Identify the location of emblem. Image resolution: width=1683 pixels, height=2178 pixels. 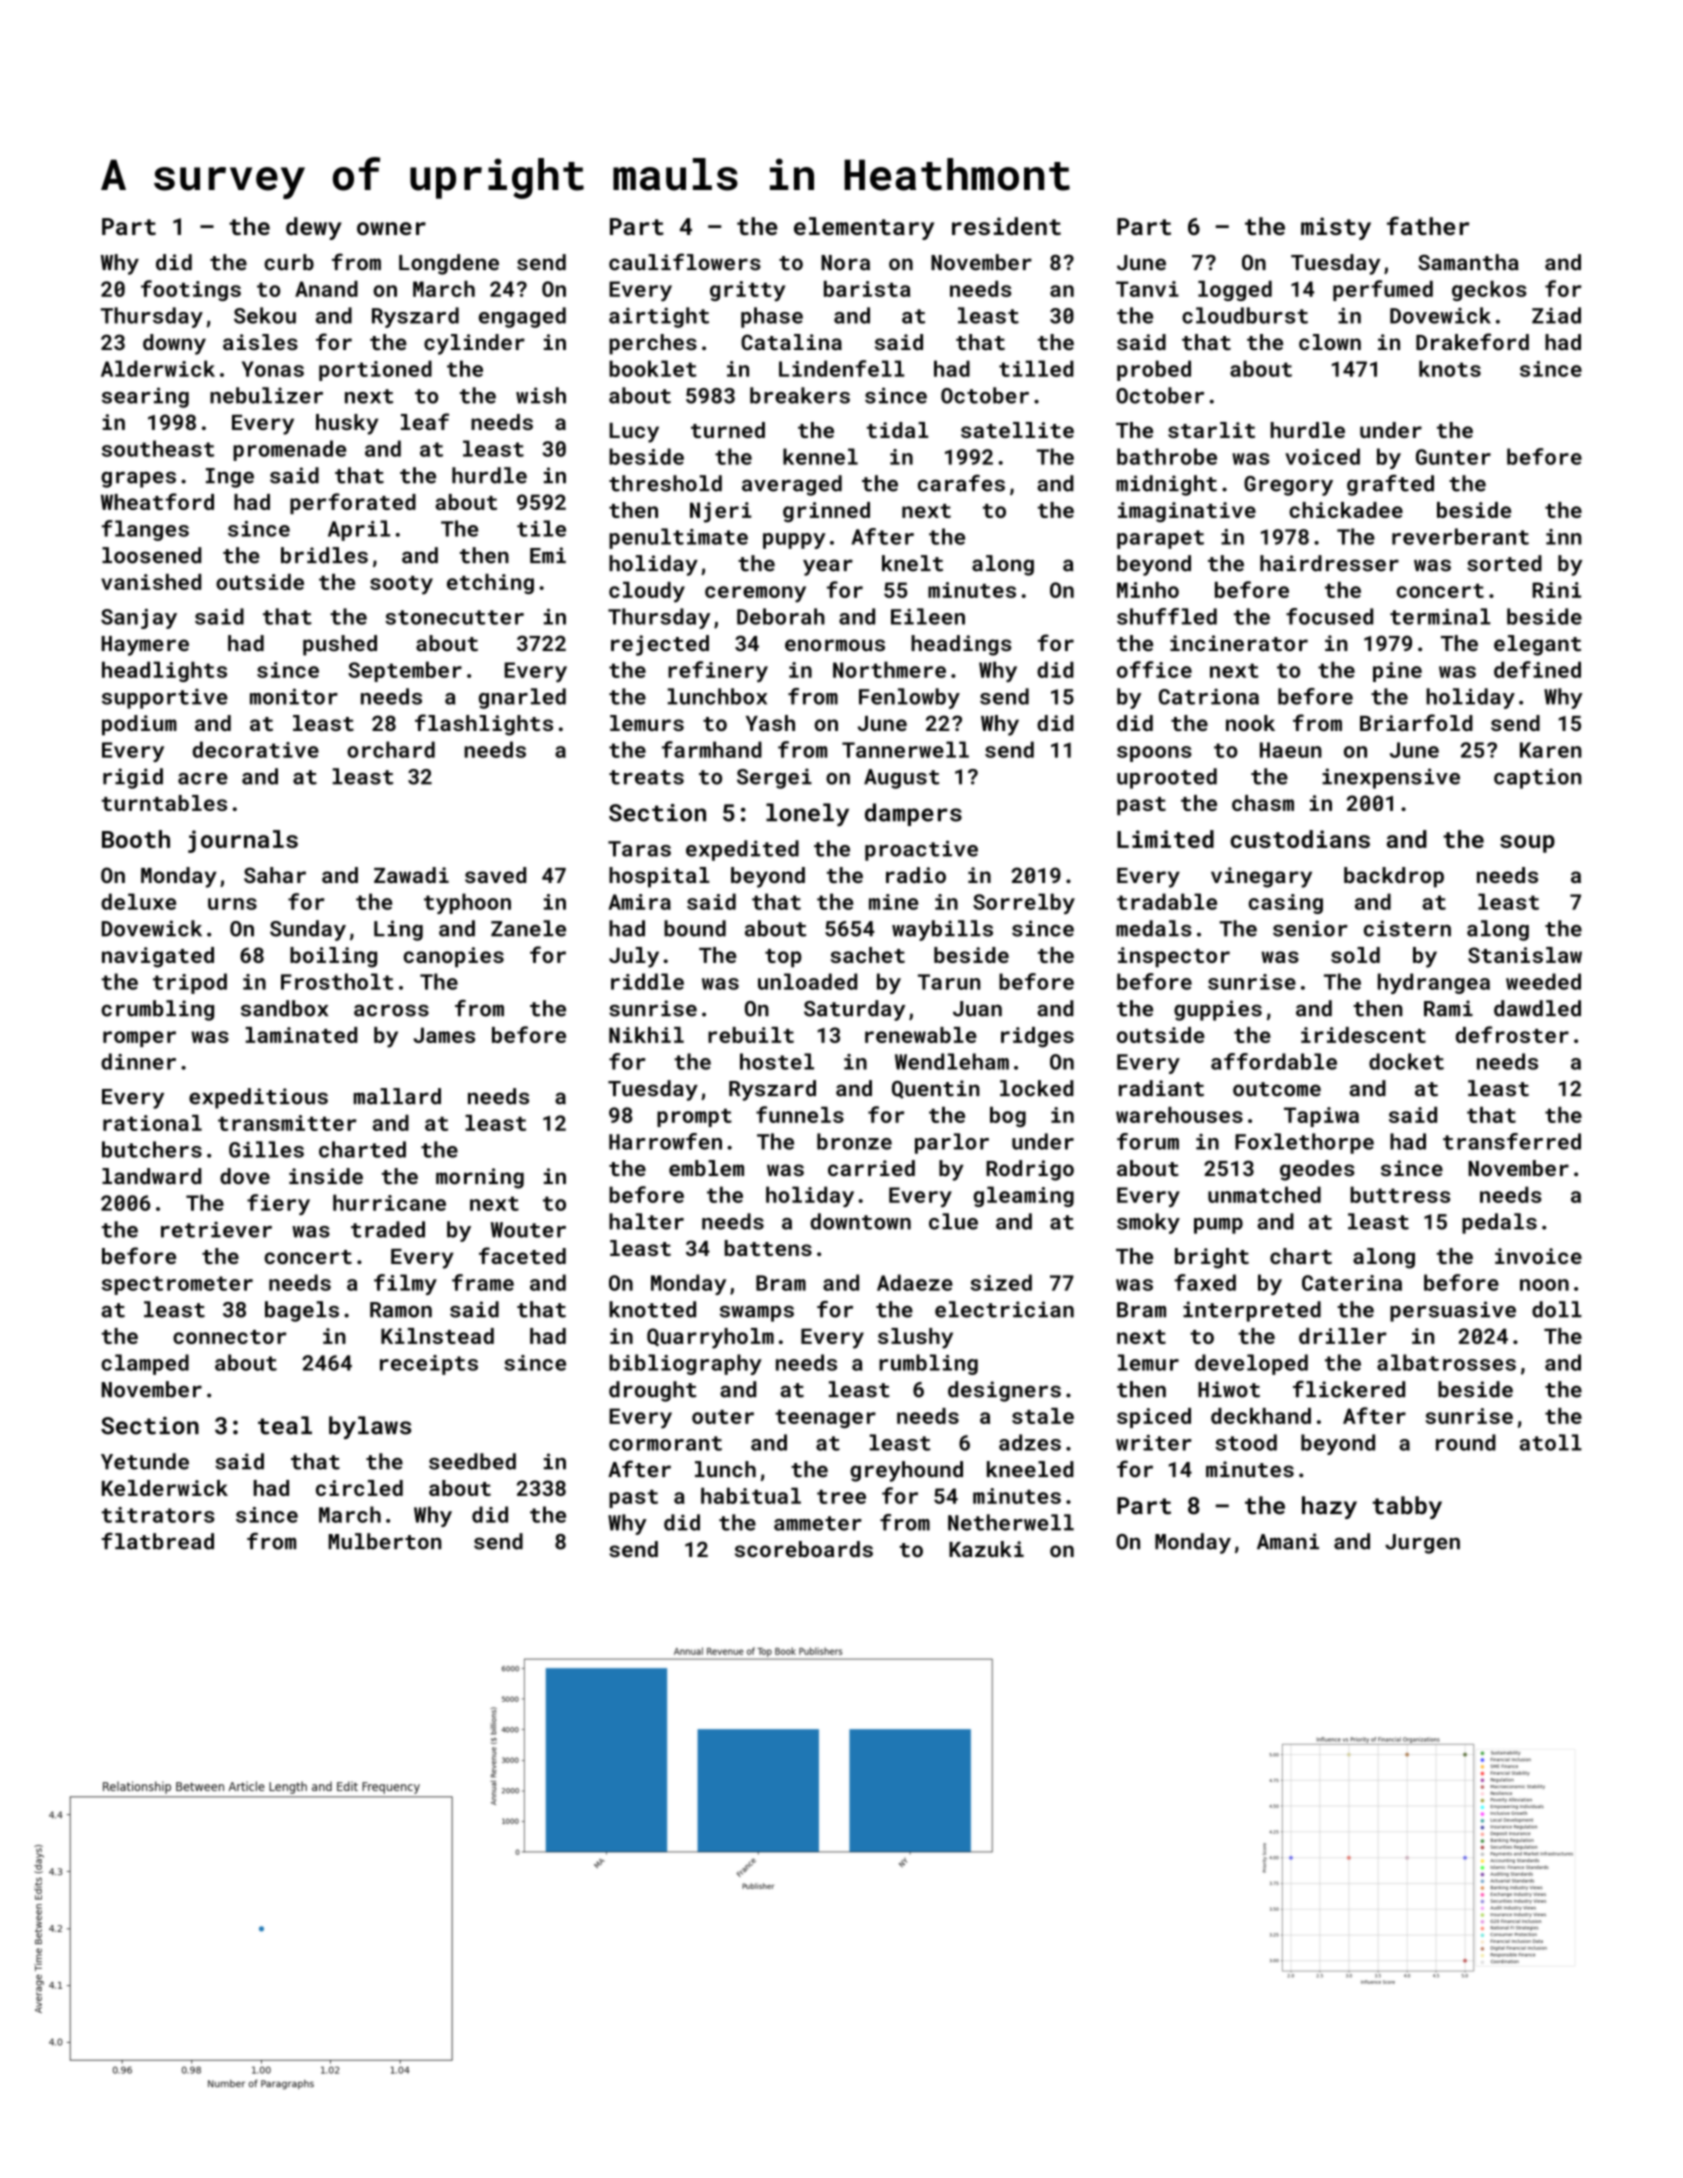
(706, 1168).
